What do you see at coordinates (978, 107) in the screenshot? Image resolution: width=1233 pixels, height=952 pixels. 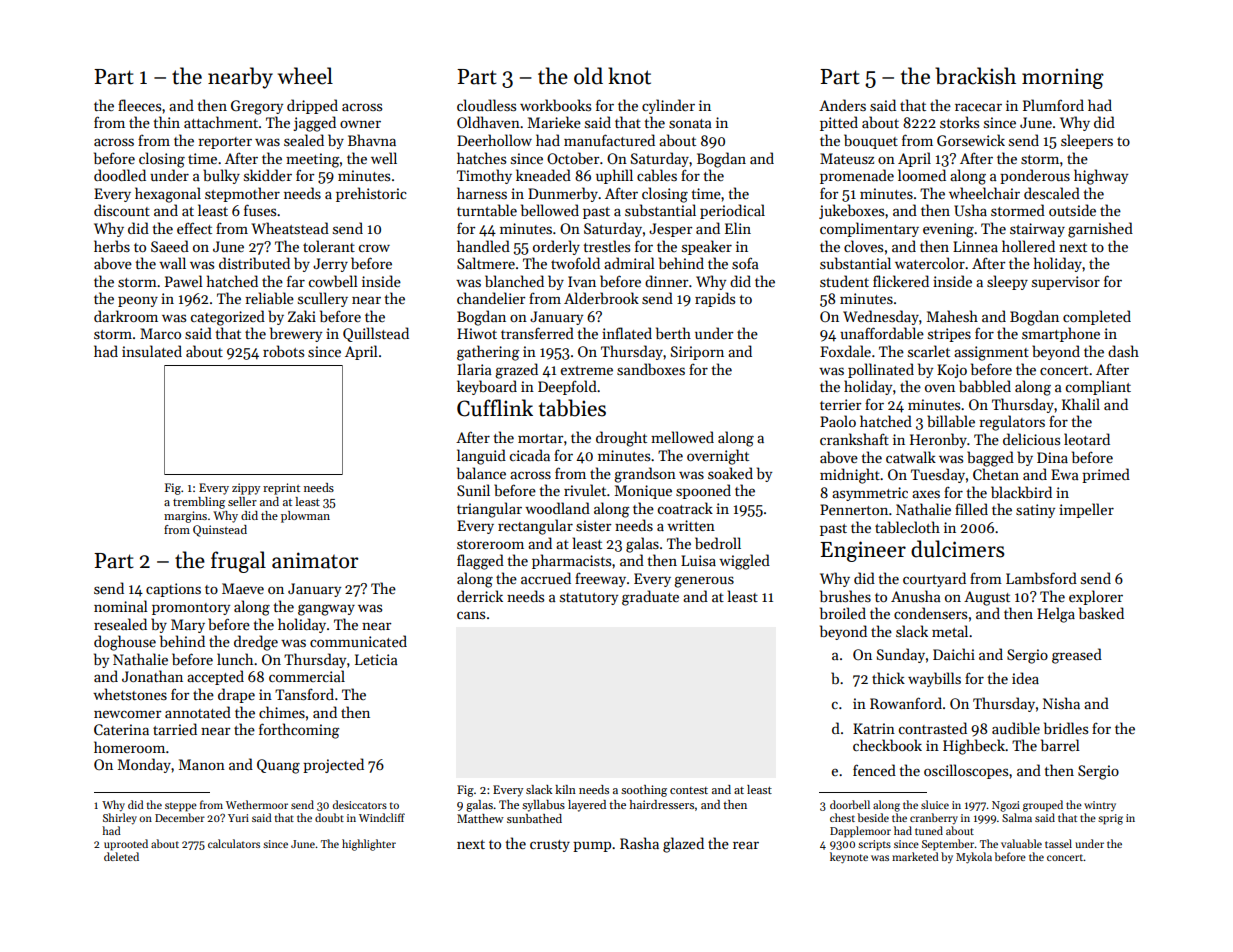 I see `racecar` at bounding box center [978, 107].
